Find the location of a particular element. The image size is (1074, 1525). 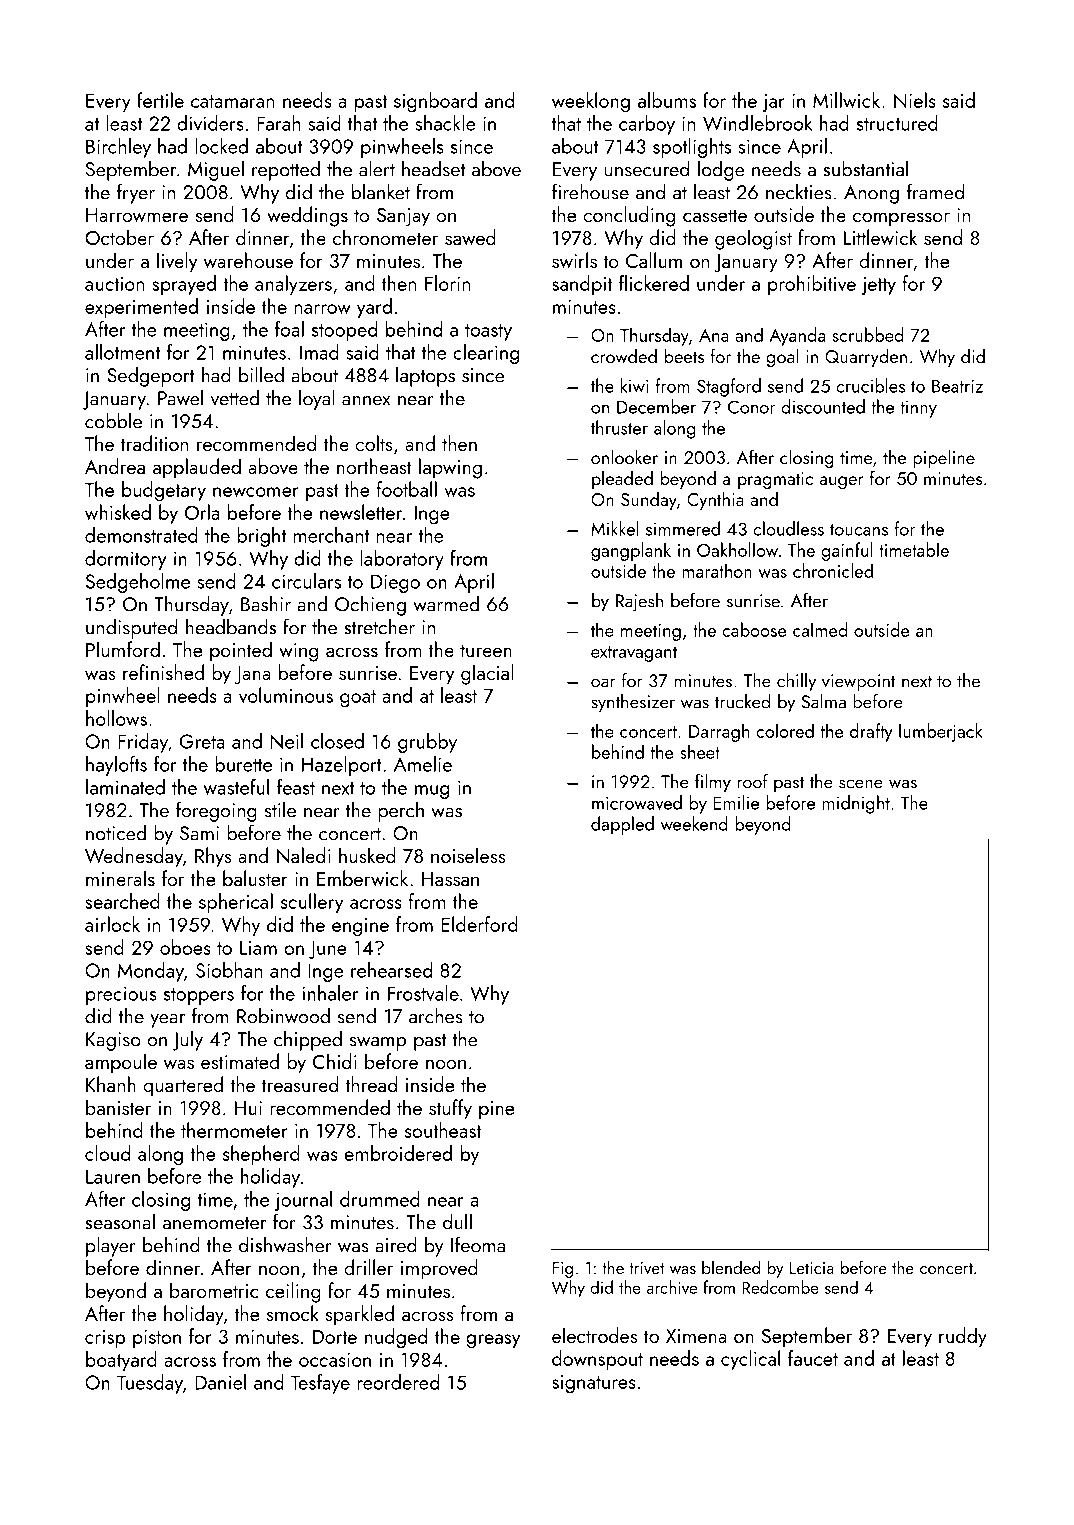

discounted is located at coordinates (823, 406).
